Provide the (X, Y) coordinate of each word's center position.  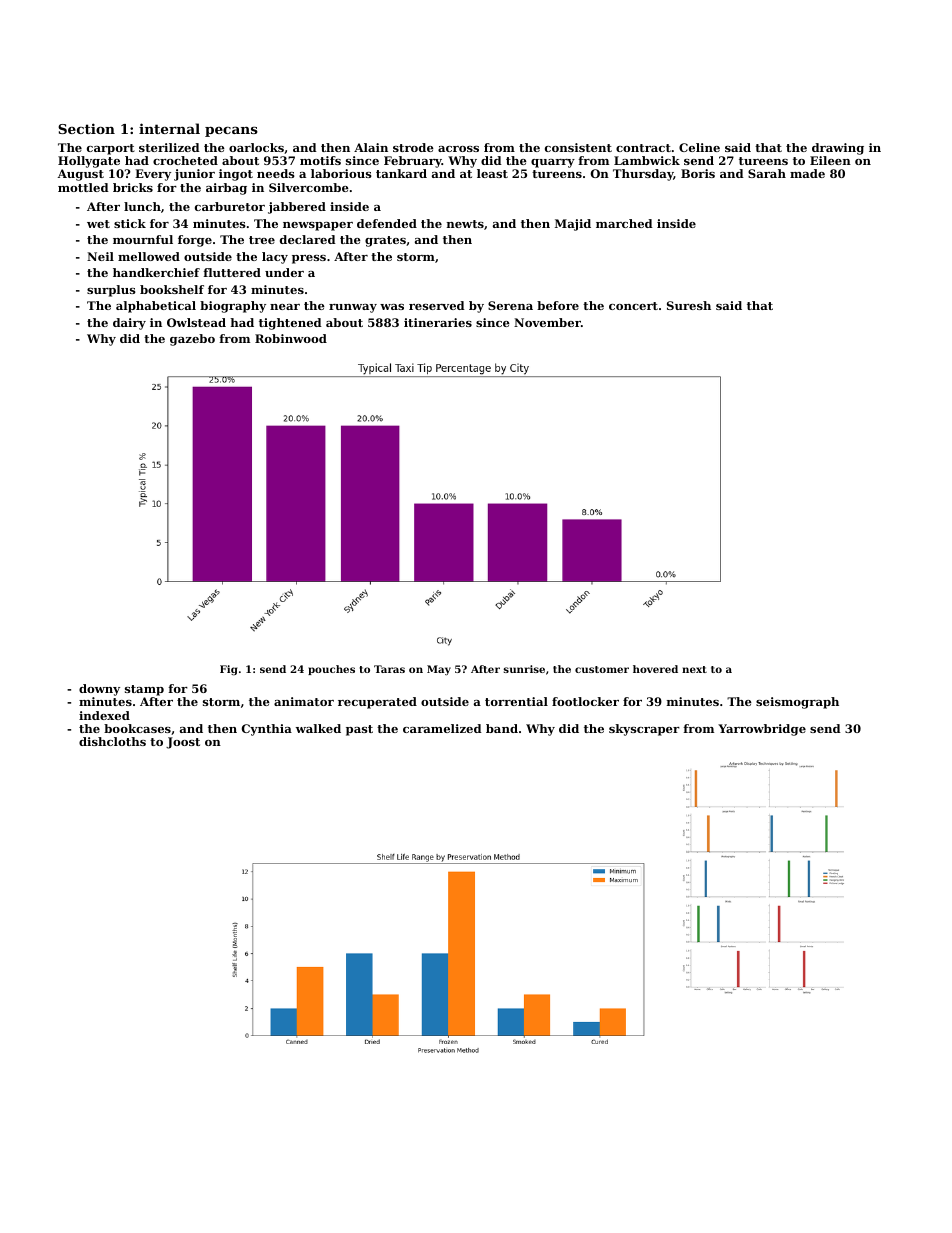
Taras (389, 669)
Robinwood (291, 338)
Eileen (830, 160)
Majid (573, 225)
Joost (183, 743)
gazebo (192, 340)
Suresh (689, 305)
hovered (655, 669)
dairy (129, 324)
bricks (133, 187)
